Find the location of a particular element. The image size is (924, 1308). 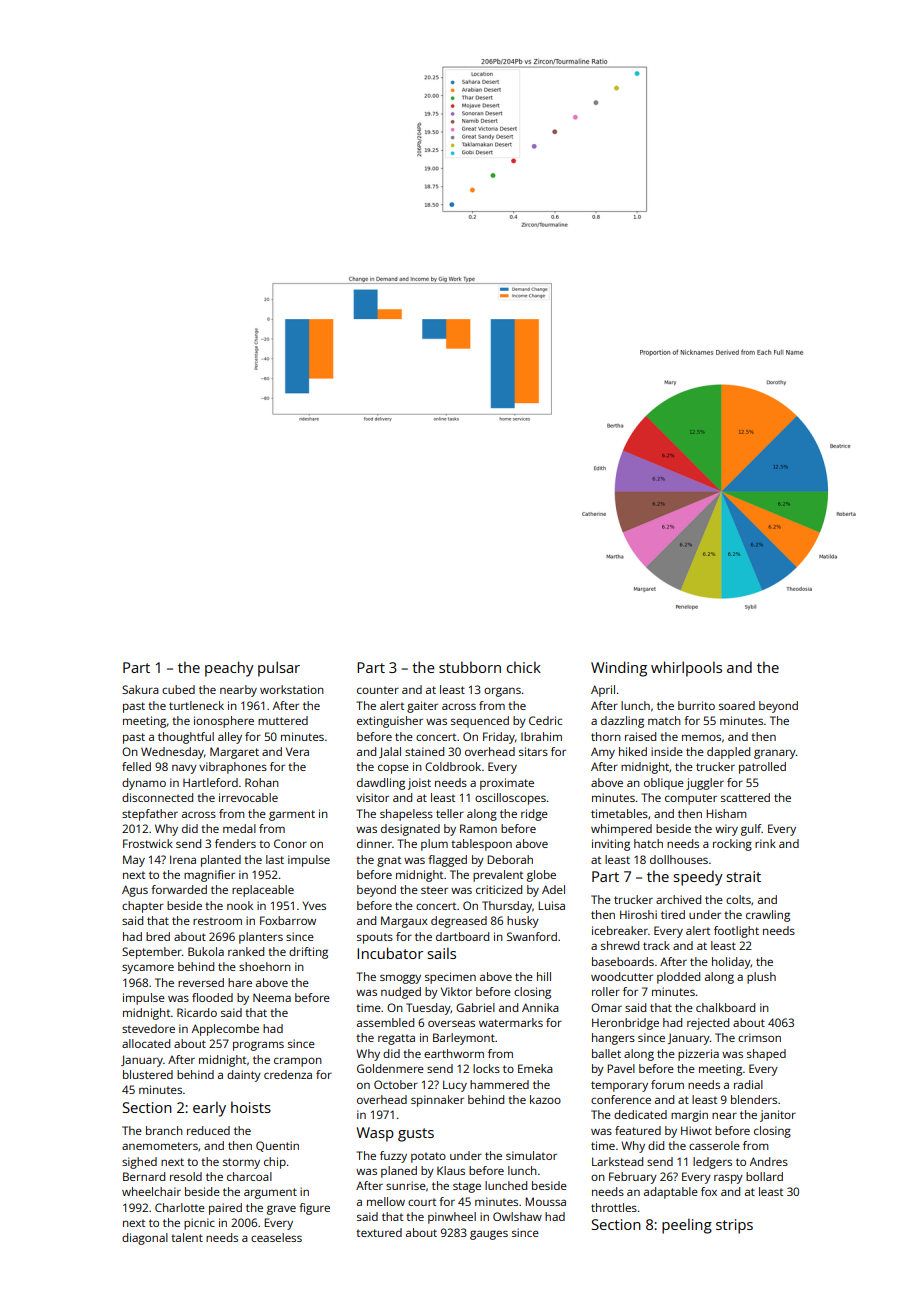

Sakura is located at coordinates (140, 689).
